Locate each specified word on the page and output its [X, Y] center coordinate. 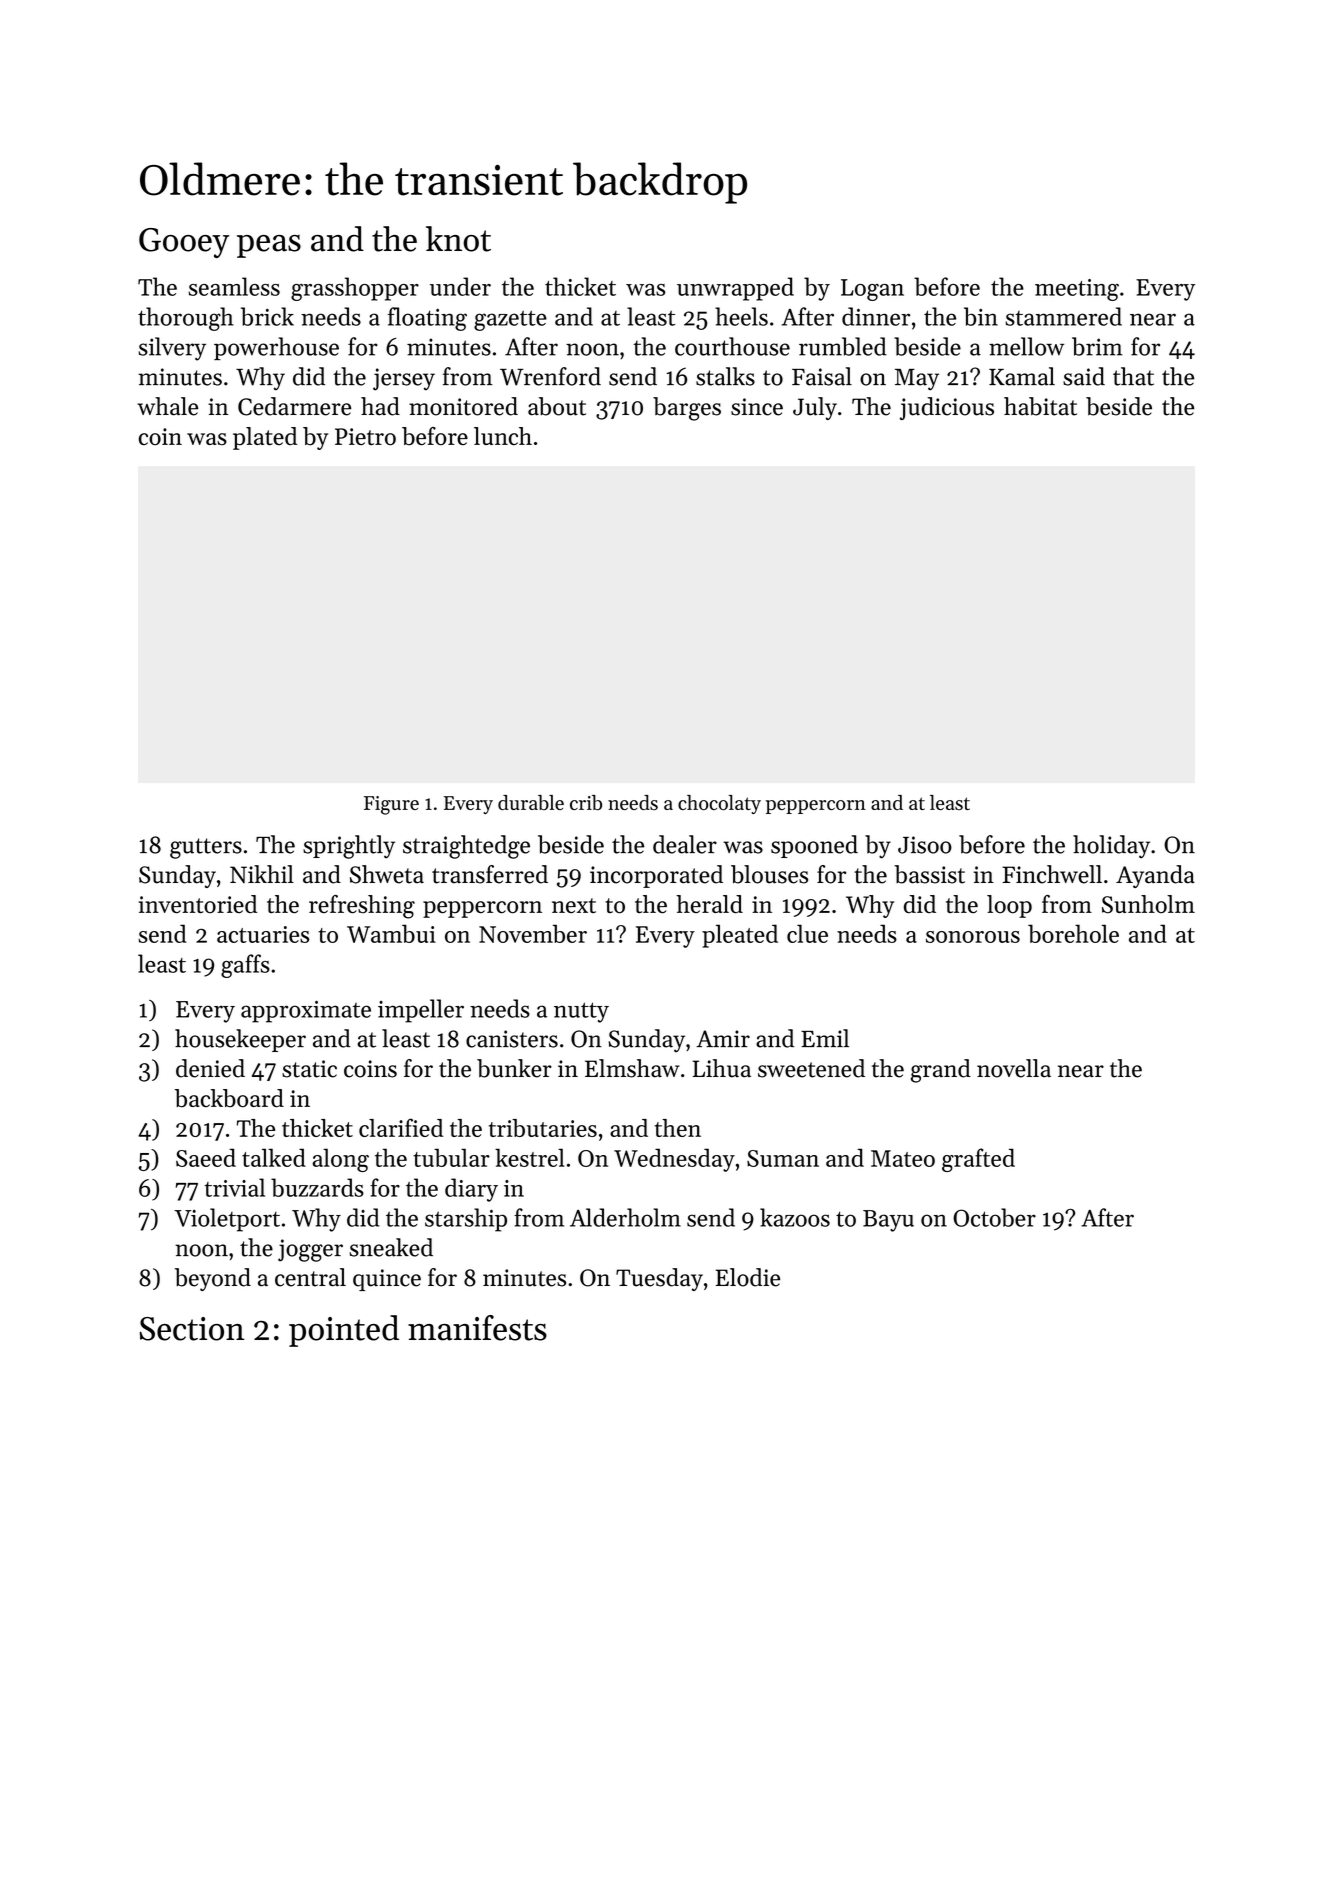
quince [387, 1280]
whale [167, 406]
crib [586, 802]
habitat [1040, 406]
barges [687, 409]
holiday [1111, 847]
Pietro [365, 437]
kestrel [530, 1157]
